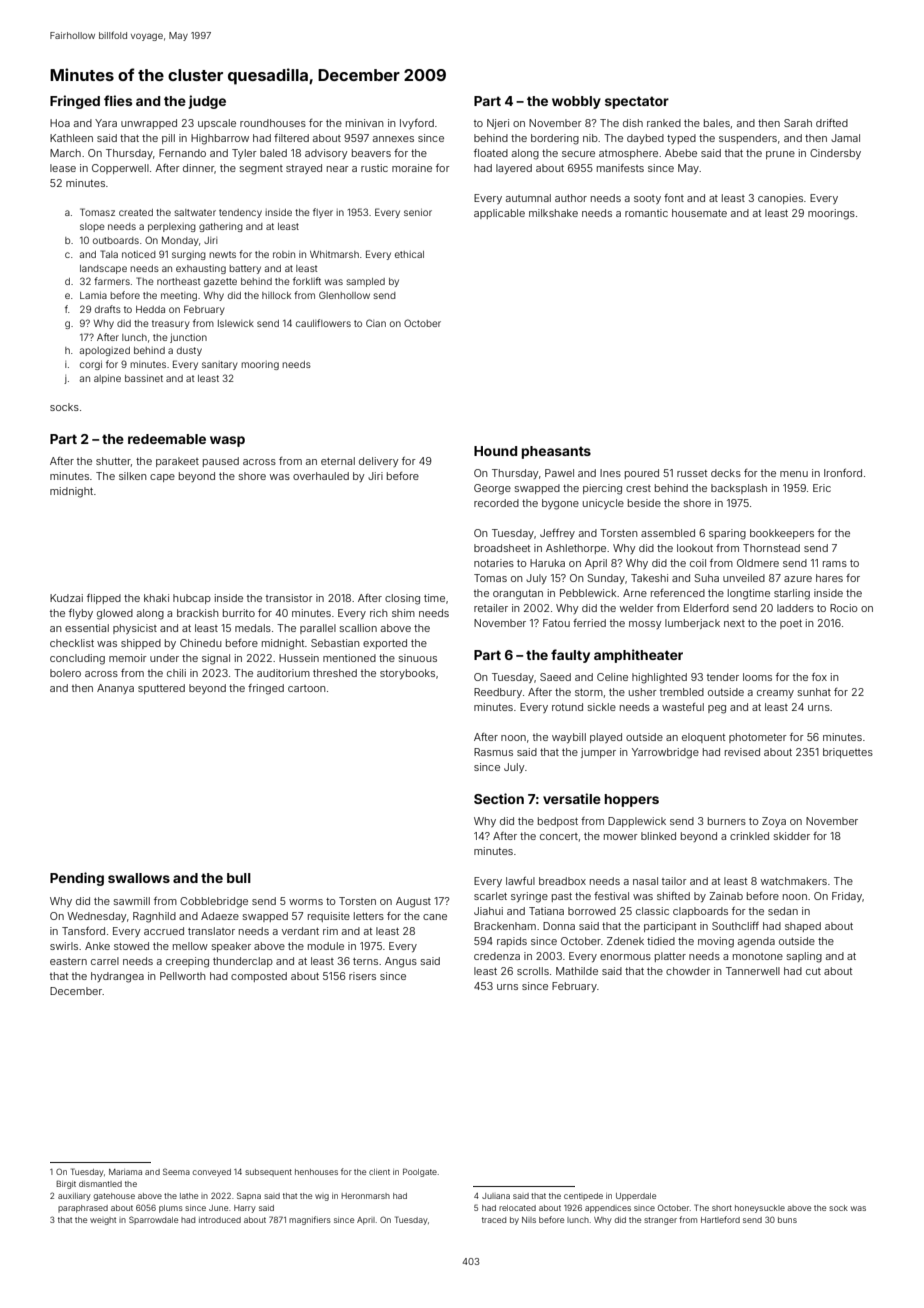  What do you see at coordinates (91, 365) in the document?
I see `corgi` at bounding box center [91, 365].
